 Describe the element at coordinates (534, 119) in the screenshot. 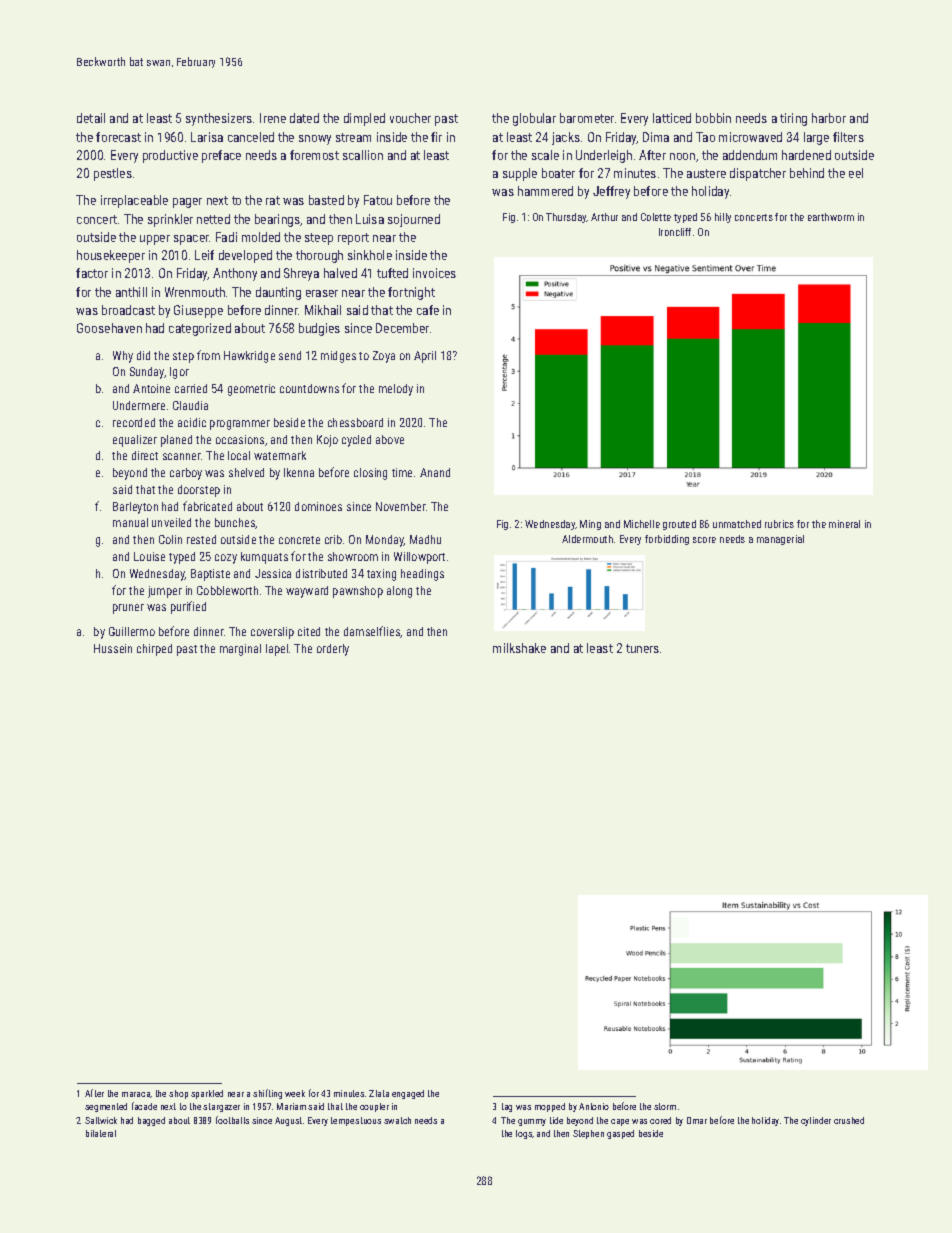

I see `globular` at that location.
